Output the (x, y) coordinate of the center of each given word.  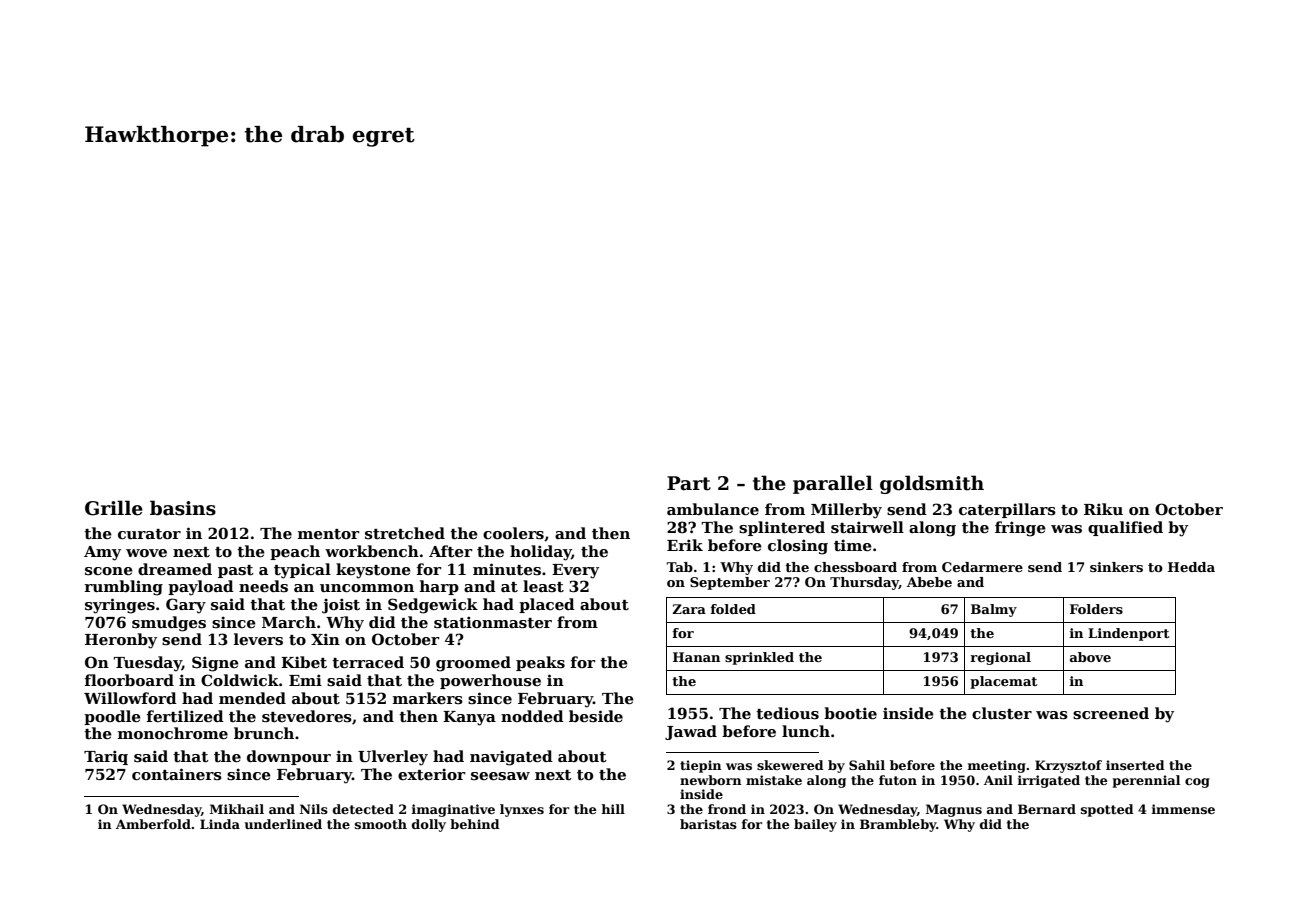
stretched (405, 533)
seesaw (500, 776)
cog (1197, 783)
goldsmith (932, 484)
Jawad (691, 732)
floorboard (129, 680)
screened (1111, 713)
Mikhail (237, 809)
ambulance (713, 509)
